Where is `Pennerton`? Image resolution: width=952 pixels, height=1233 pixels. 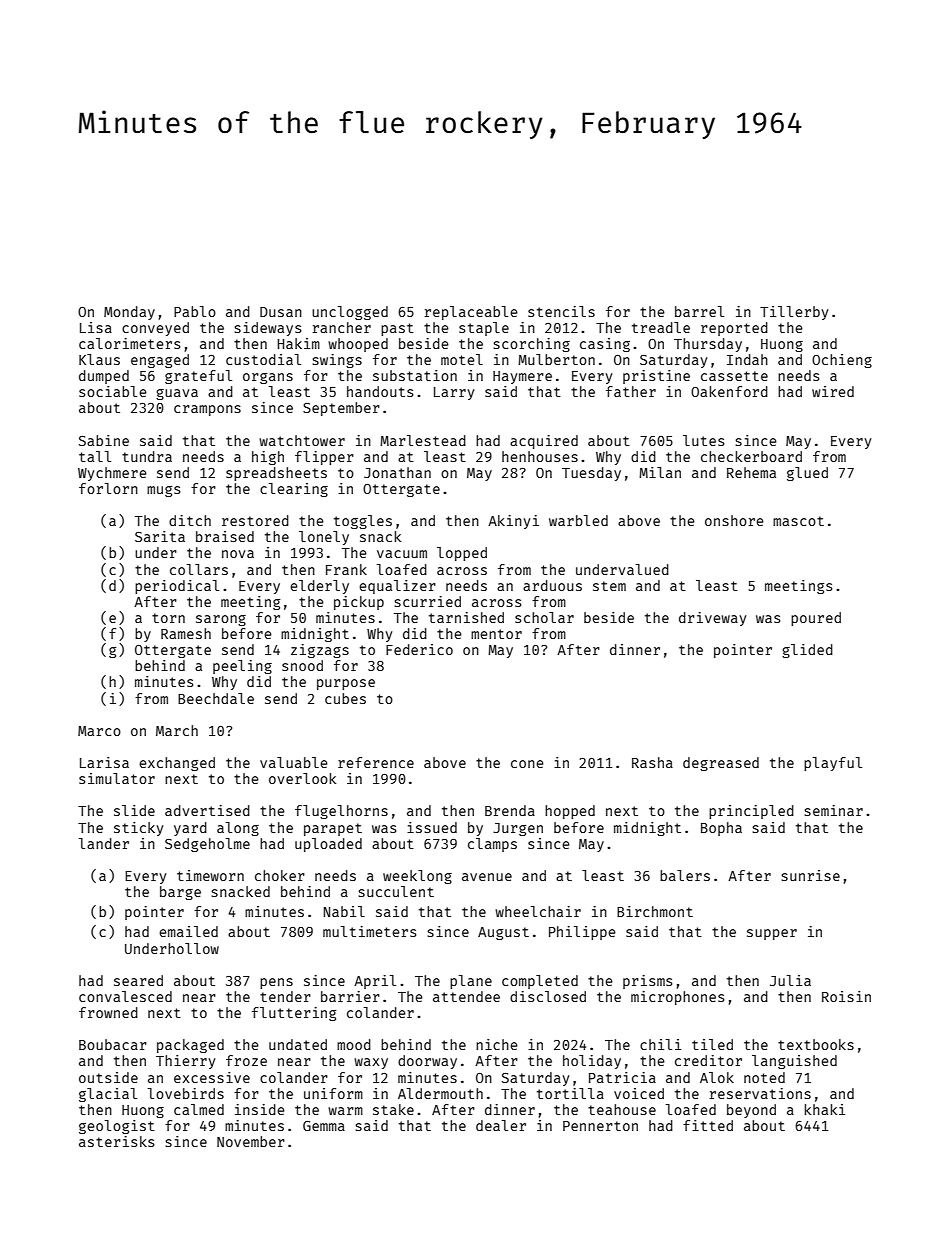 Pennerton is located at coordinates (600, 1126).
